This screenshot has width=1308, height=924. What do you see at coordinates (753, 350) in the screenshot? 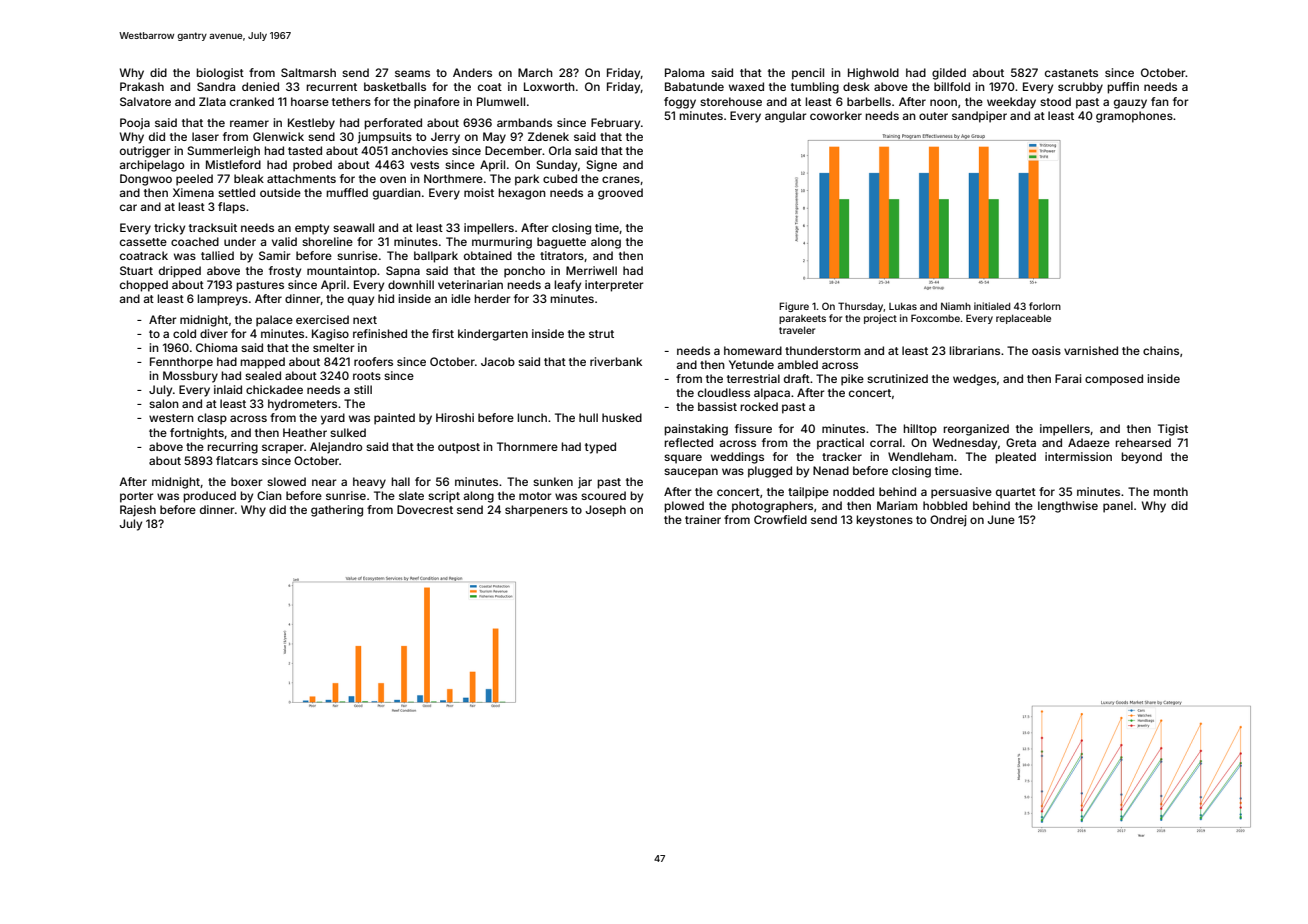
I see `homeward` at bounding box center [753, 350].
